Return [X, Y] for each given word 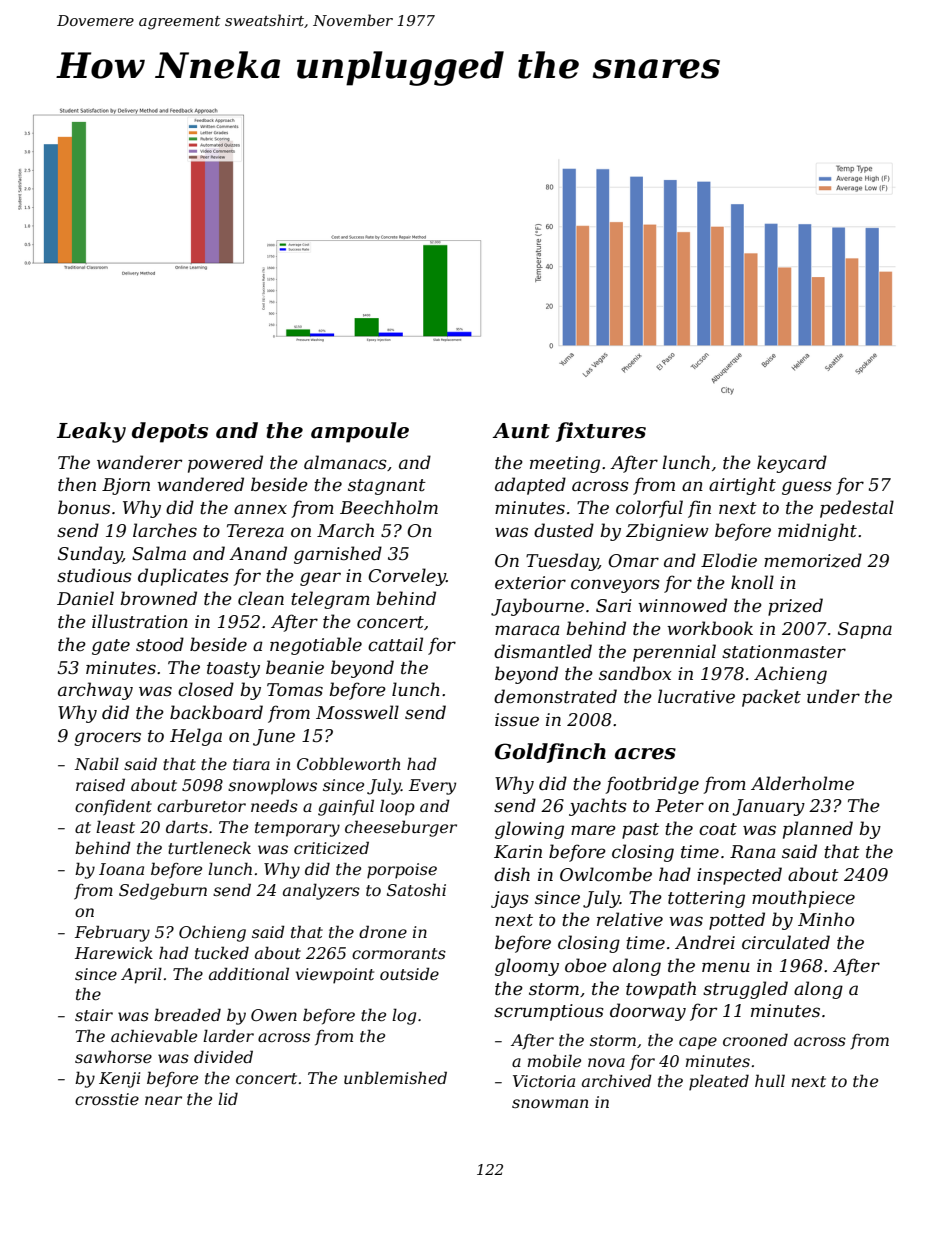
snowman [550, 1103]
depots [170, 432]
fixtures [601, 432]
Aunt [521, 431]
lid [228, 1098]
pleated [719, 1082]
